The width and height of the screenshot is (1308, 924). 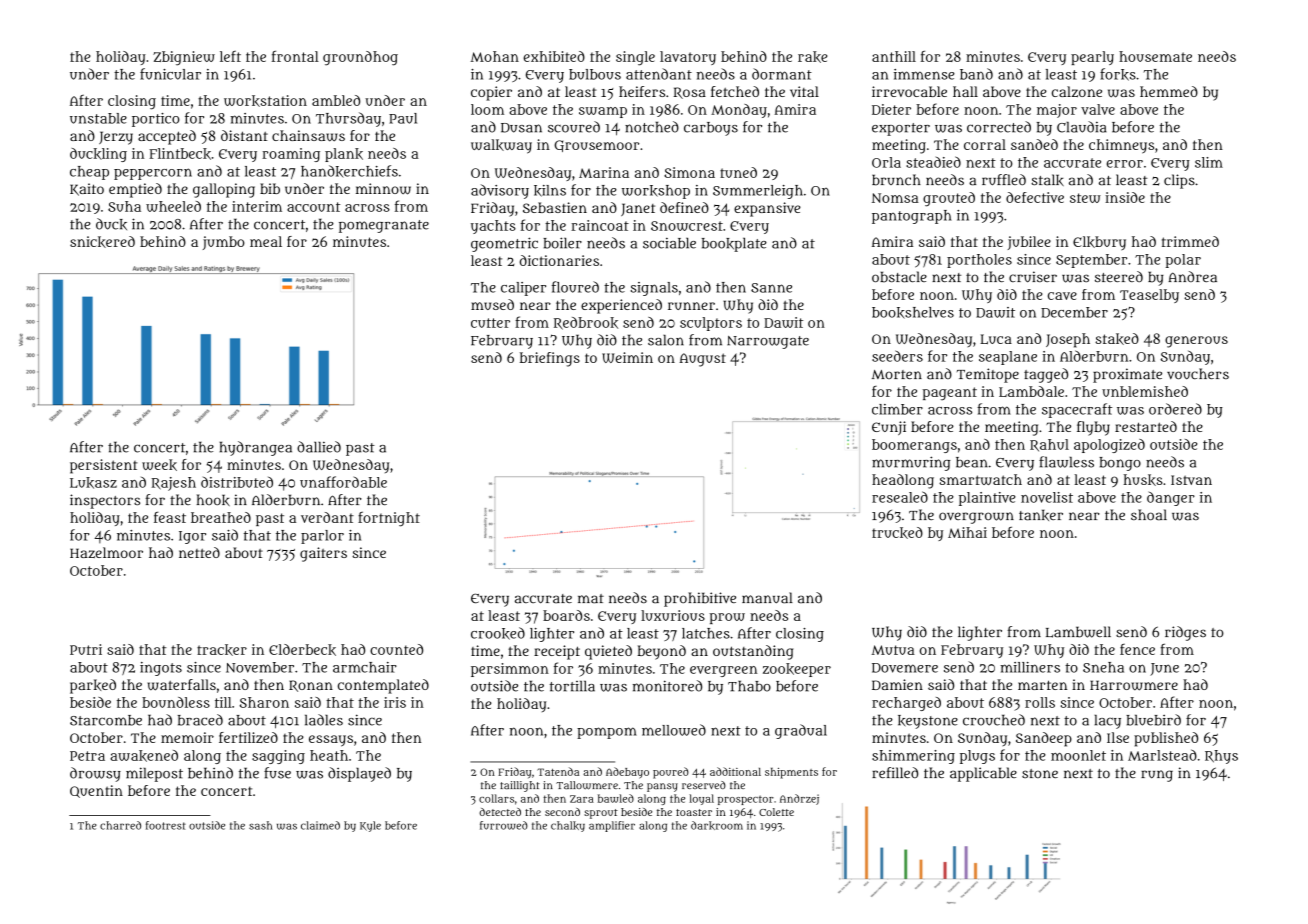 What do you see at coordinates (1092, 58) in the screenshot?
I see `pearly` at bounding box center [1092, 58].
